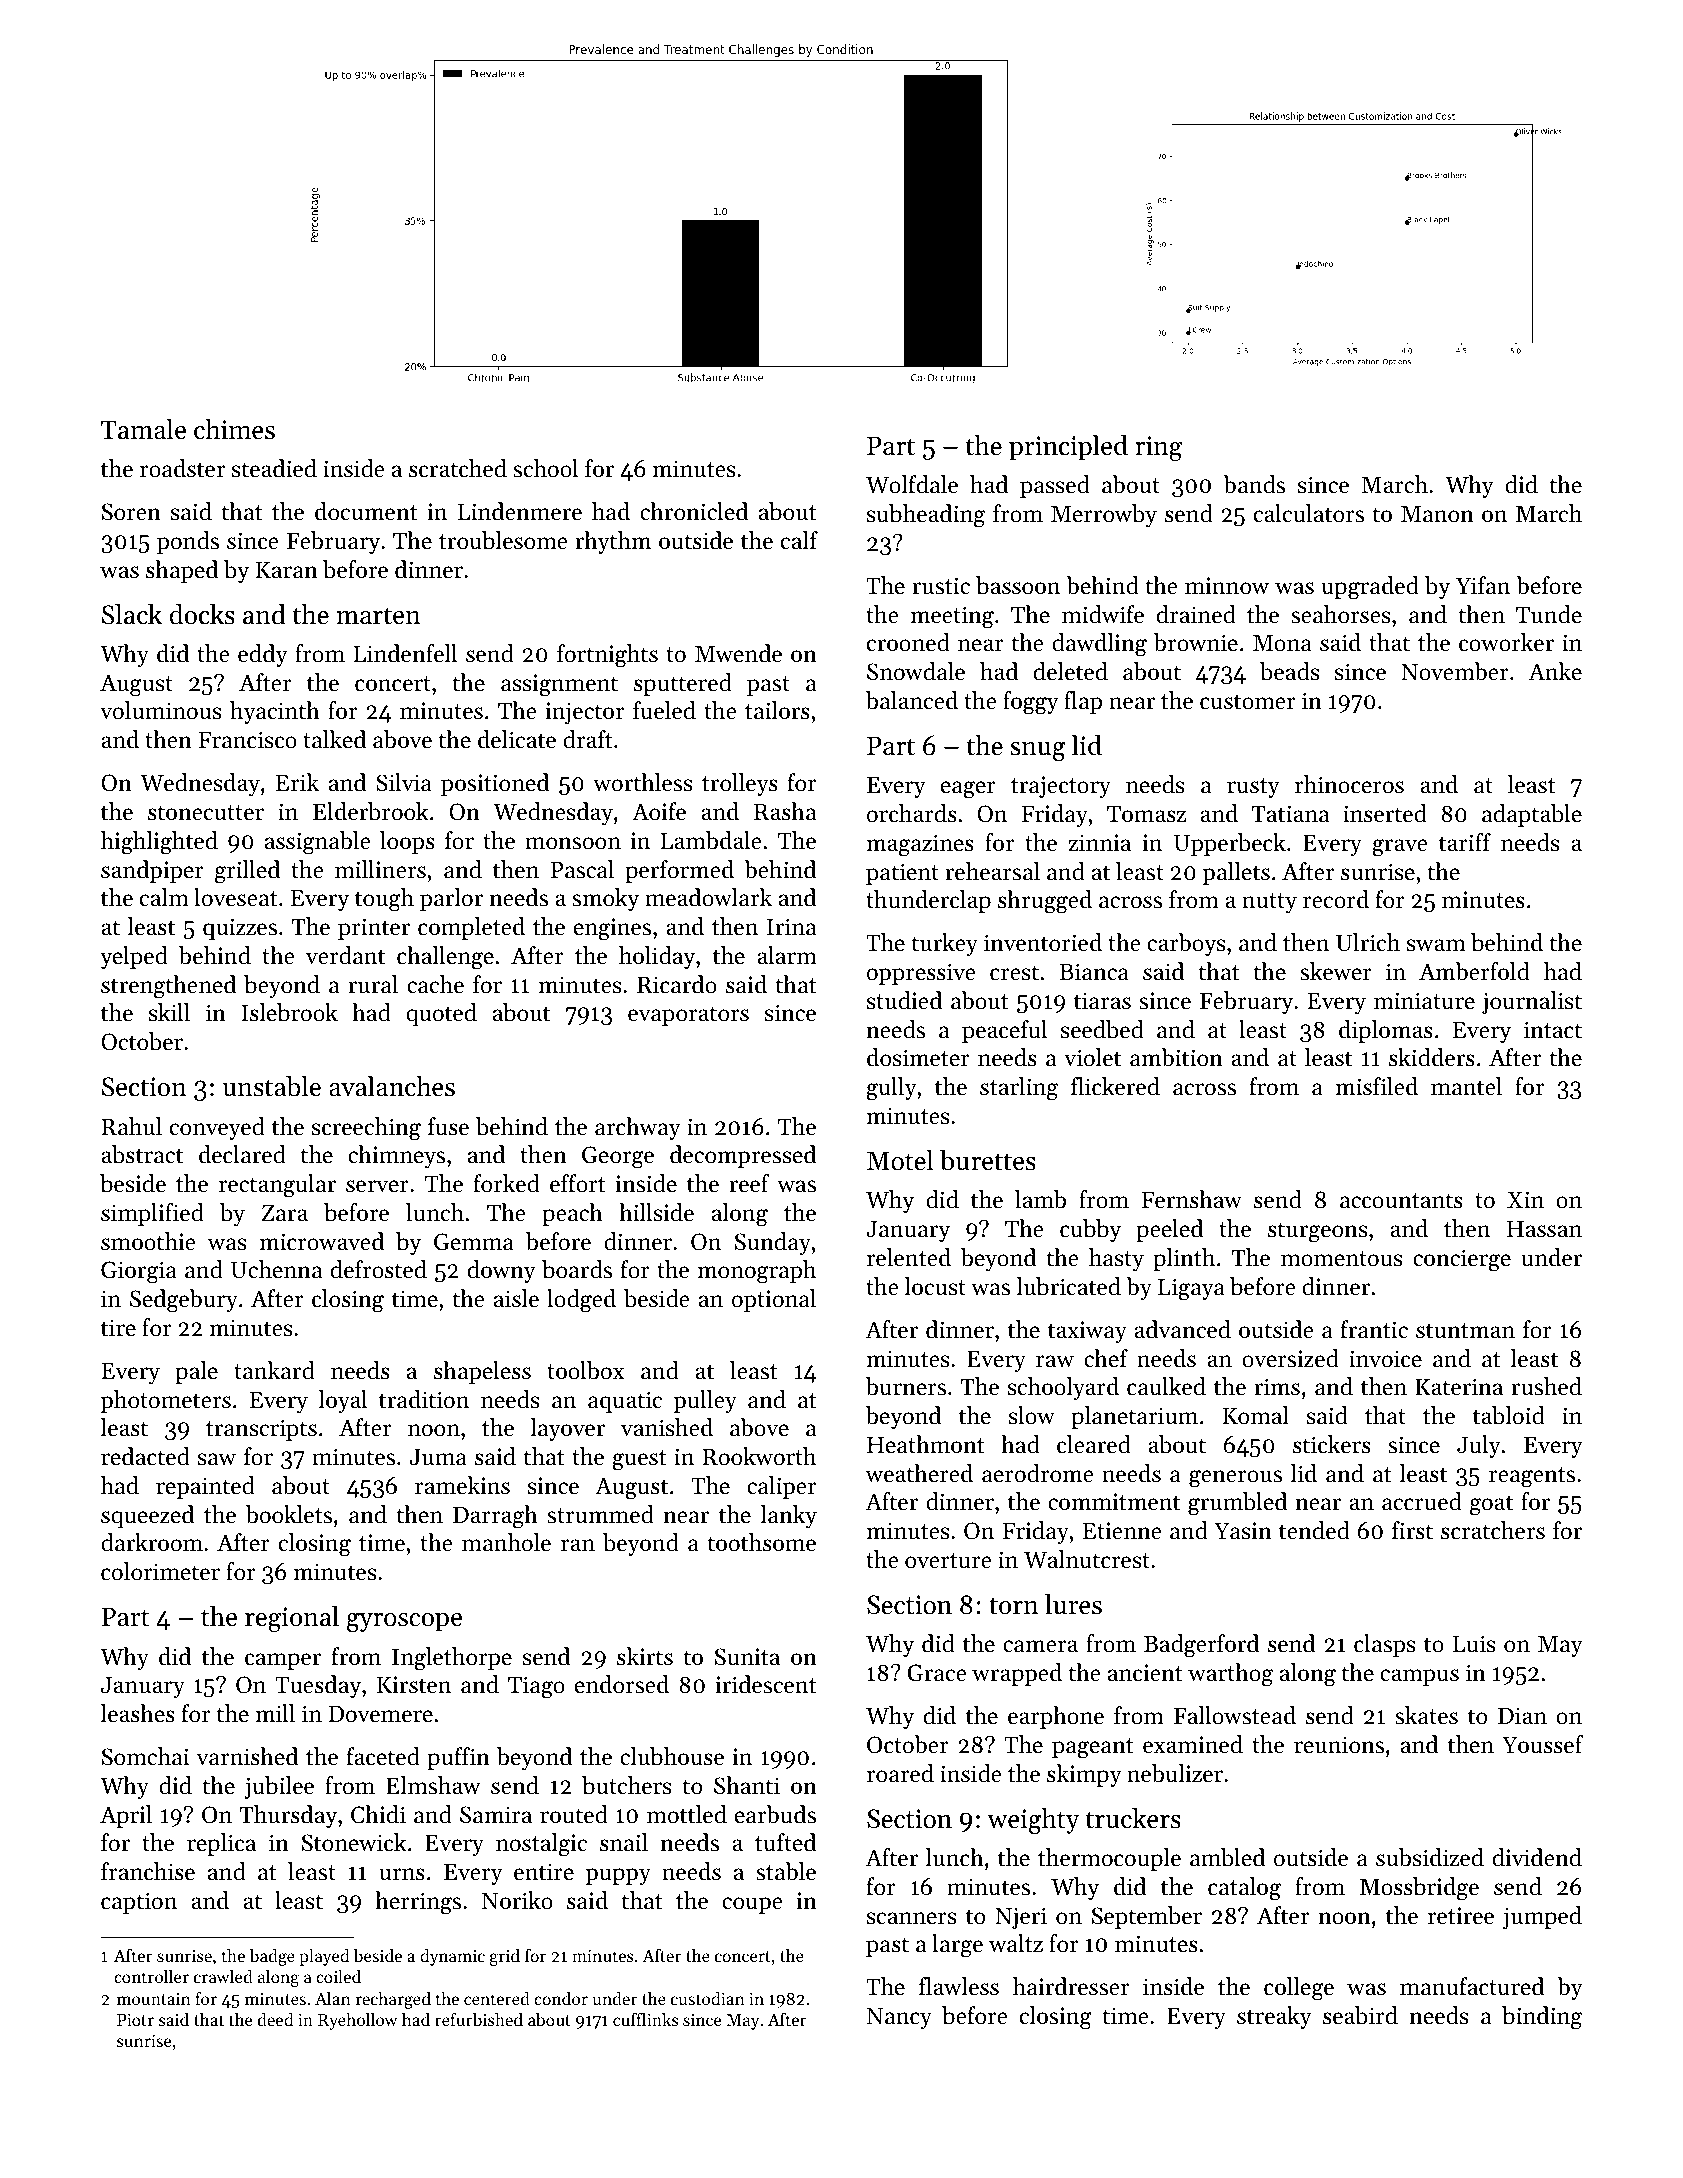 This screenshot has height=2178, width=1683. Describe the element at coordinates (139, 1272) in the screenshot. I see `Giorgia` at that location.
